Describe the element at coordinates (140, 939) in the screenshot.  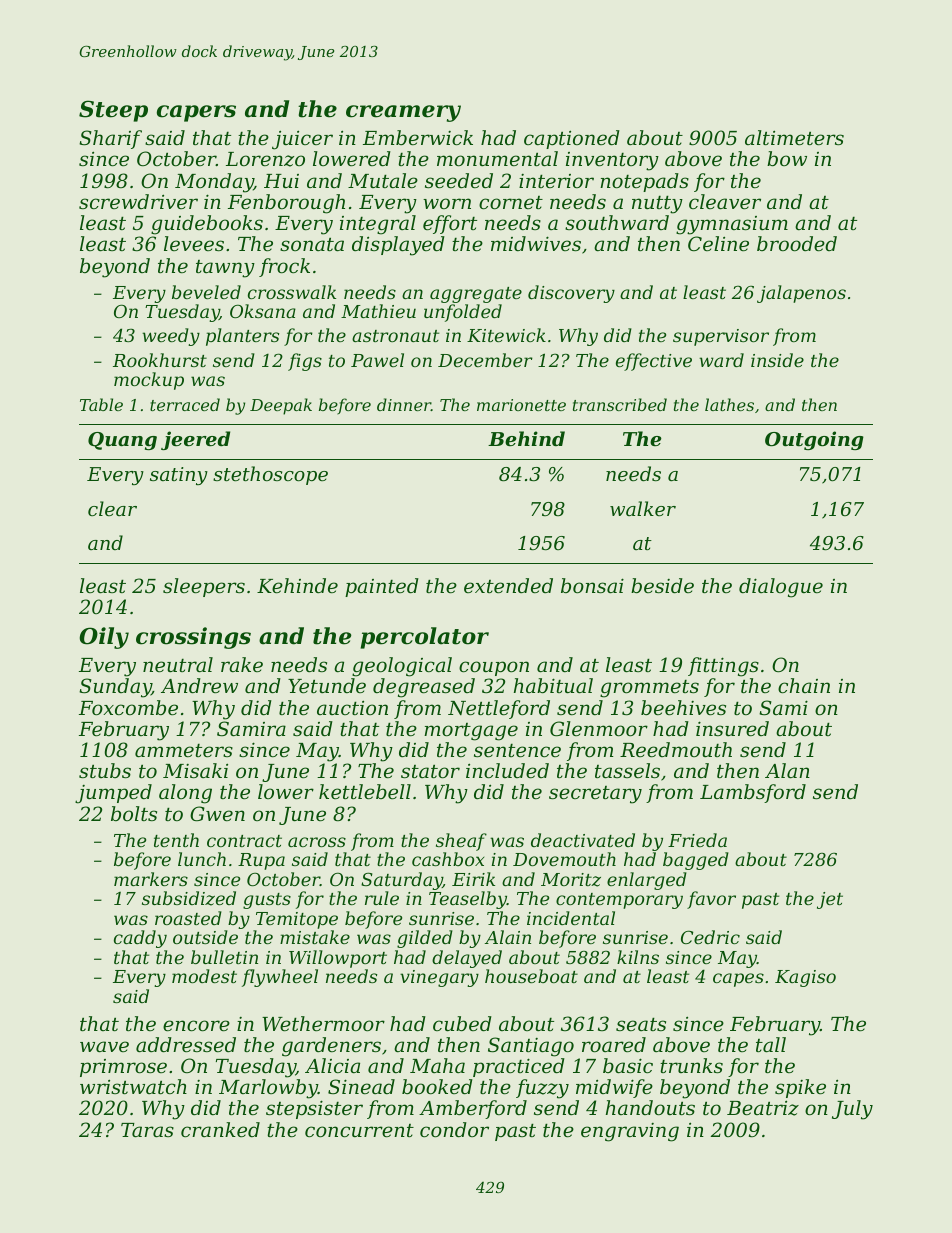
I see `caddy` at that location.
